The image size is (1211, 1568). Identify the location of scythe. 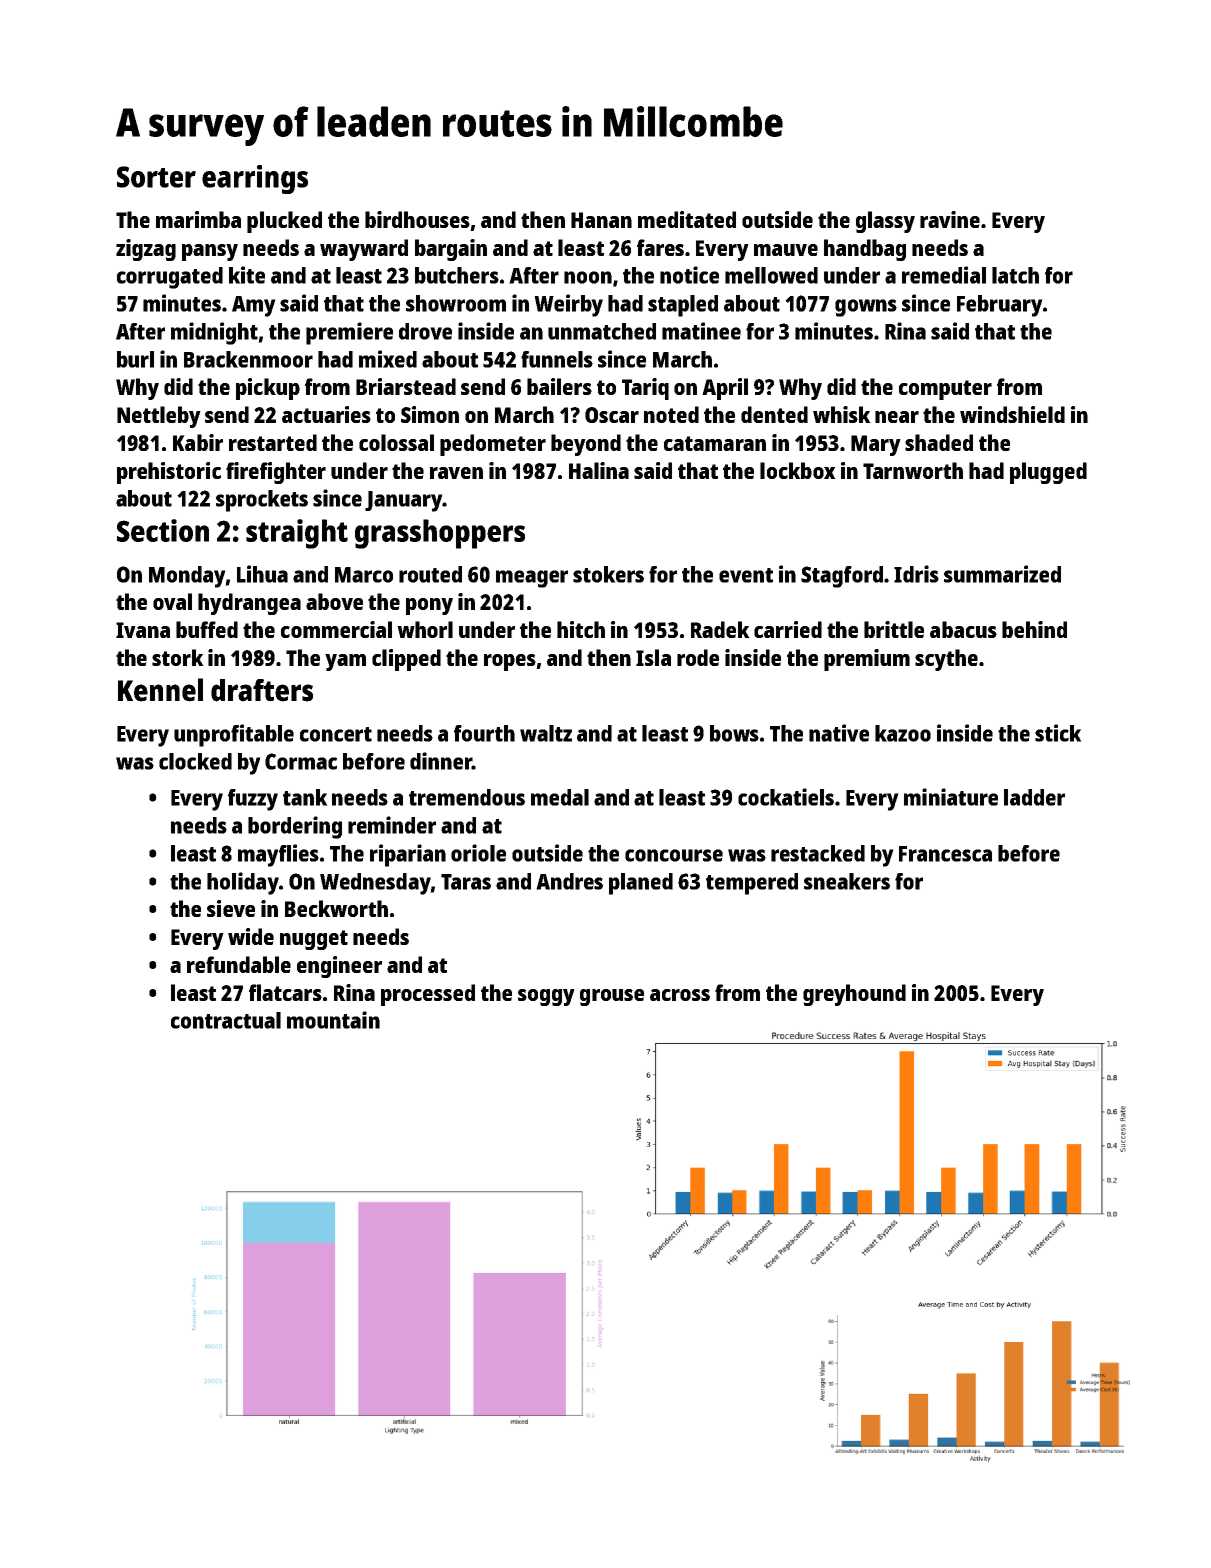
(946, 660).
